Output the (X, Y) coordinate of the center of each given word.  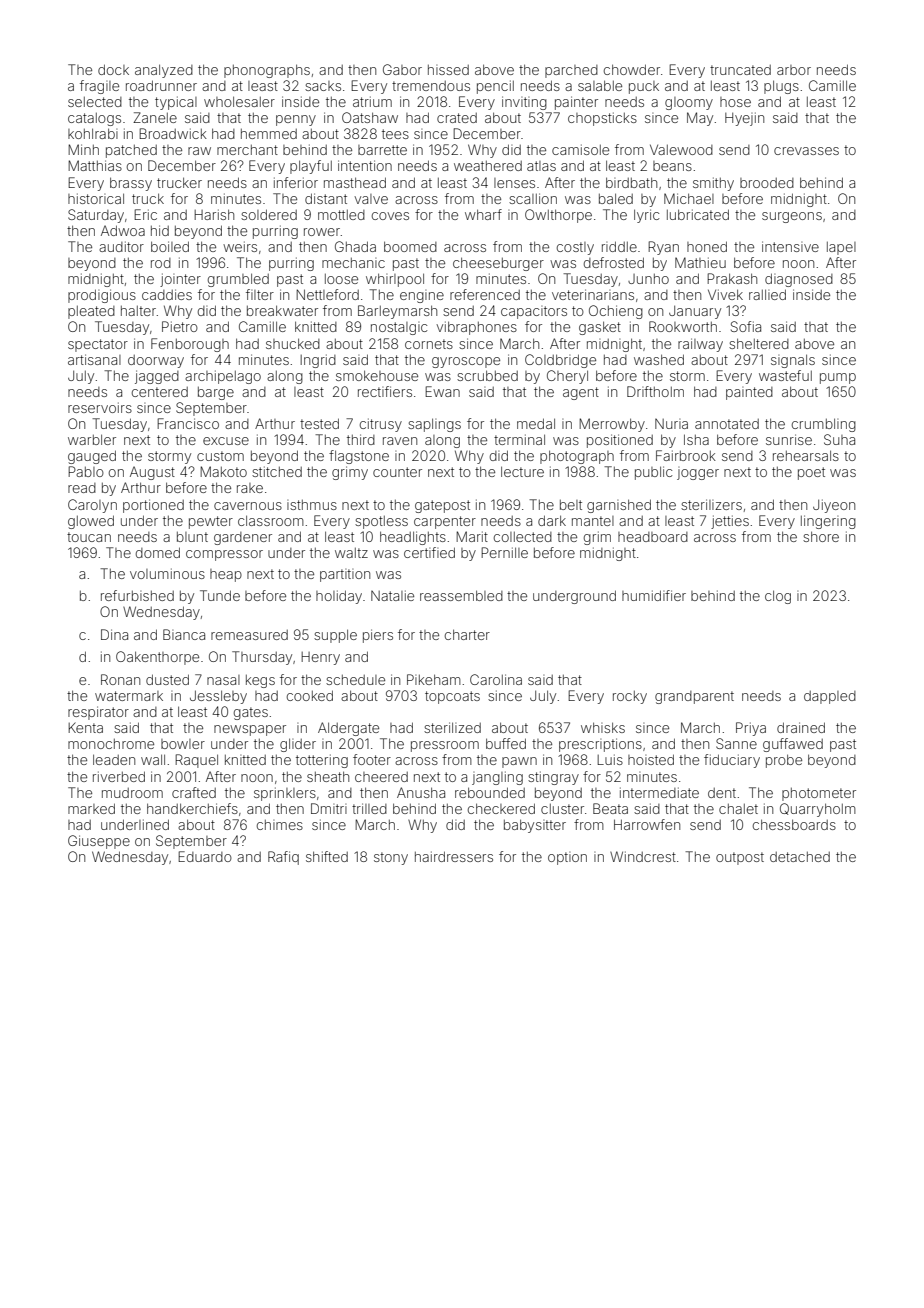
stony (391, 858)
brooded (767, 183)
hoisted (651, 759)
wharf (483, 214)
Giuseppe (99, 842)
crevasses (806, 151)
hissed (448, 70)
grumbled (238, 280)
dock (113, 69)
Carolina (496, 679)
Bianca (184, 634)
